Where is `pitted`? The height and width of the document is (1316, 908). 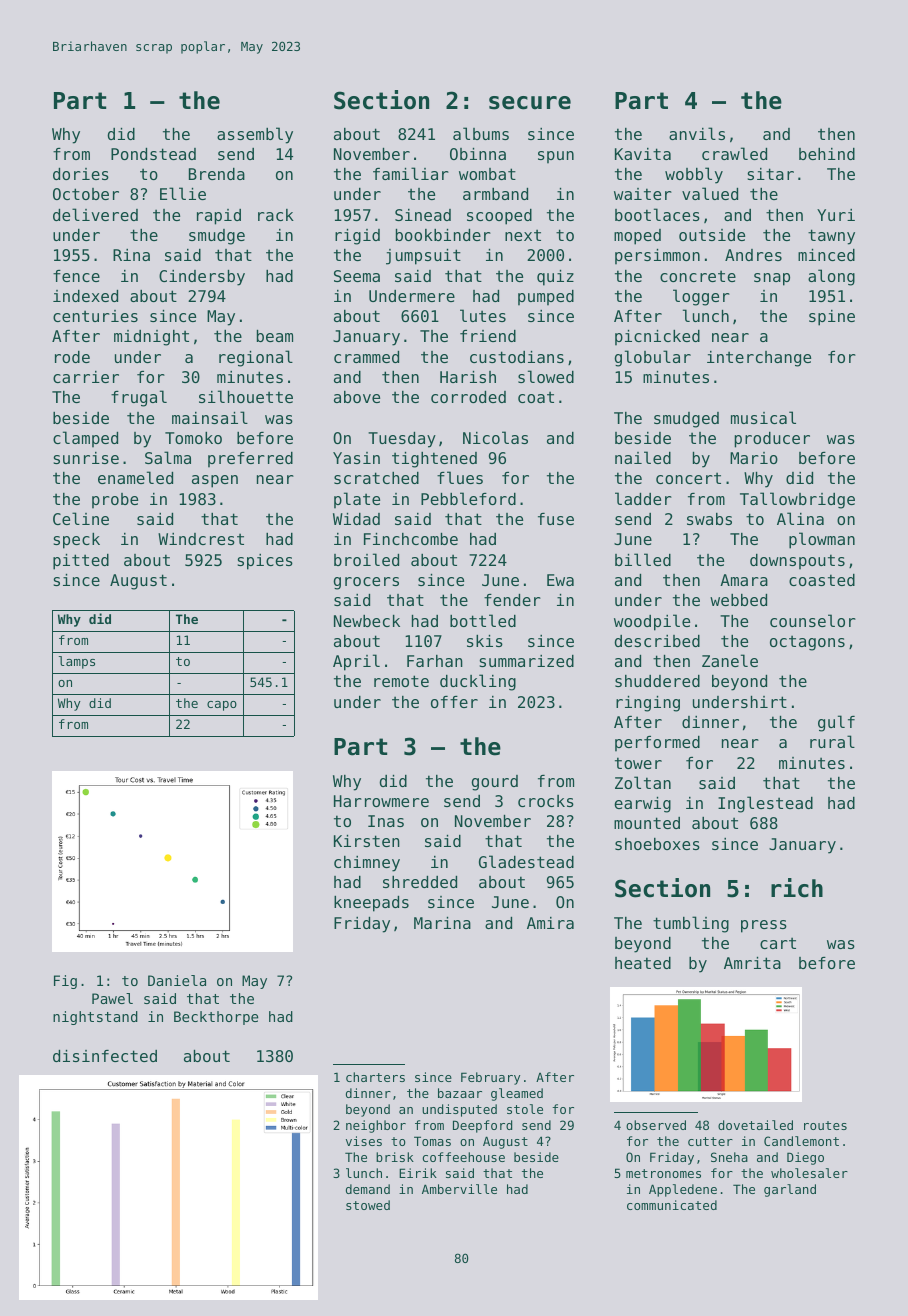
pitted is located at coordinates (81, 562).
